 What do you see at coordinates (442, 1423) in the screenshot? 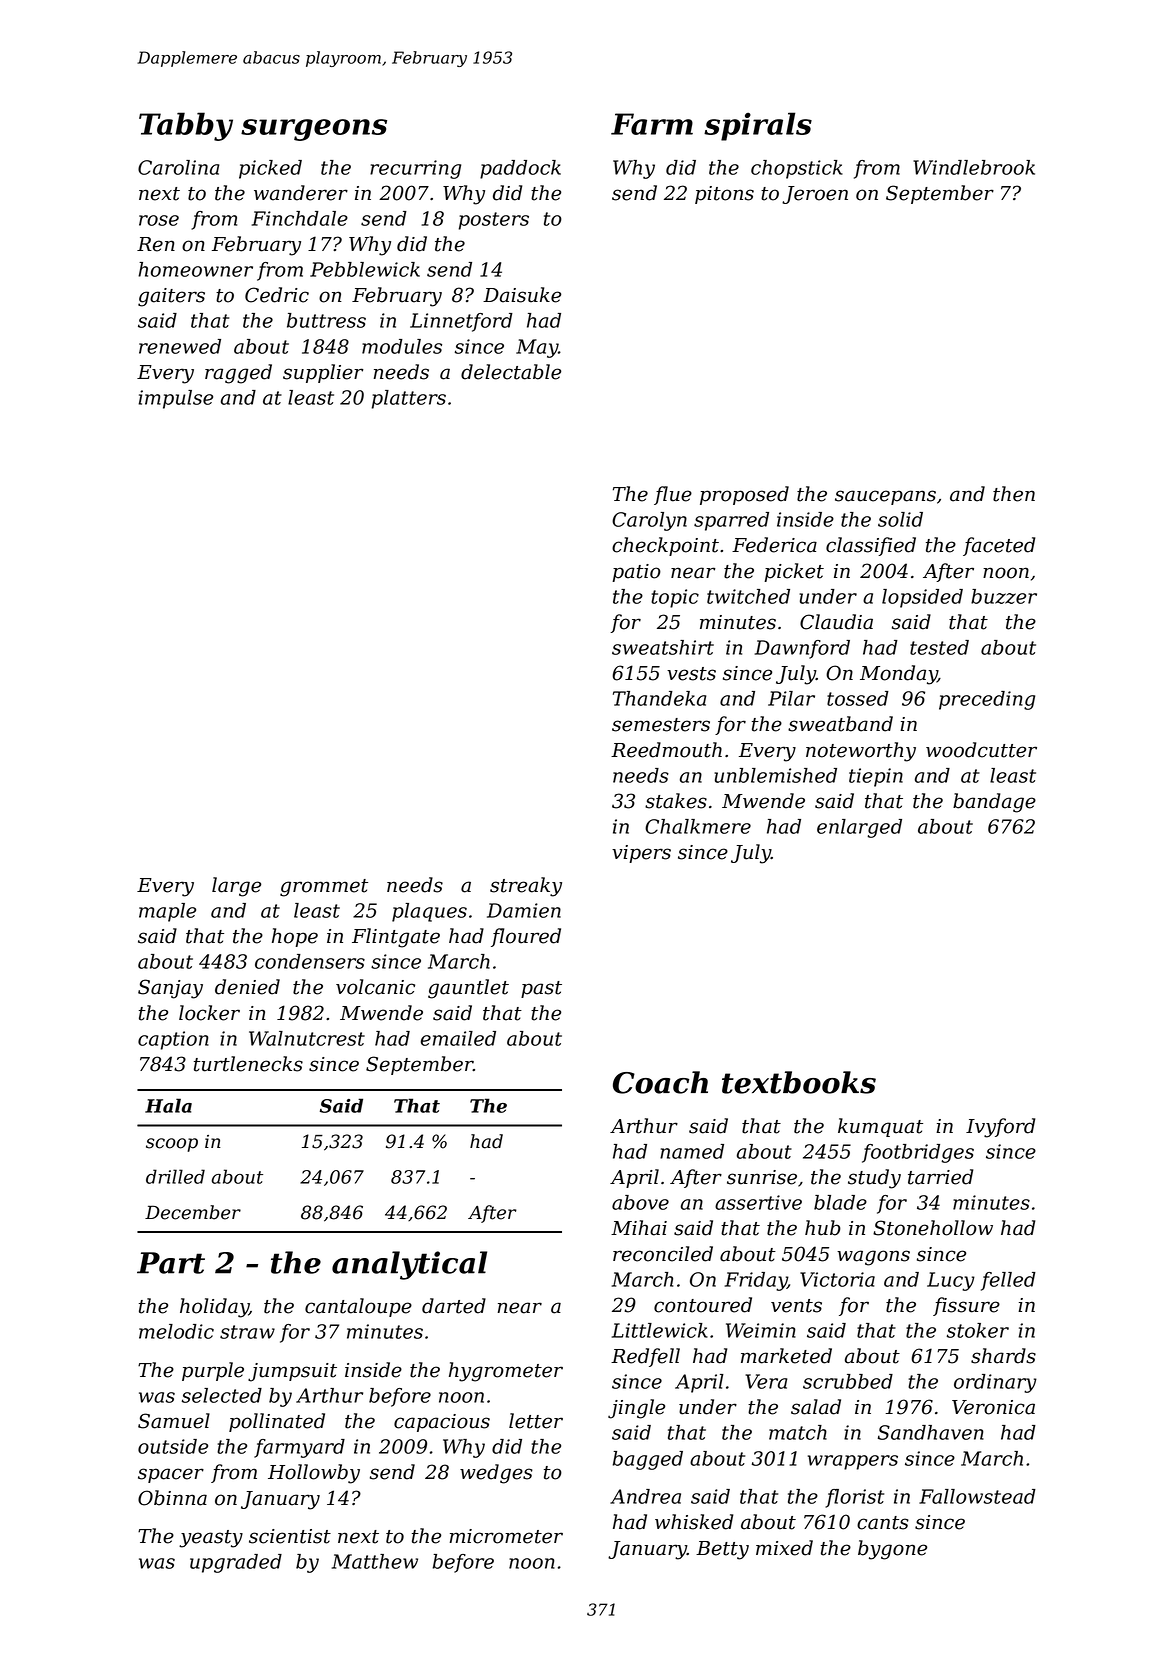
I see `capacious` at bounding box center [442, 1423].
